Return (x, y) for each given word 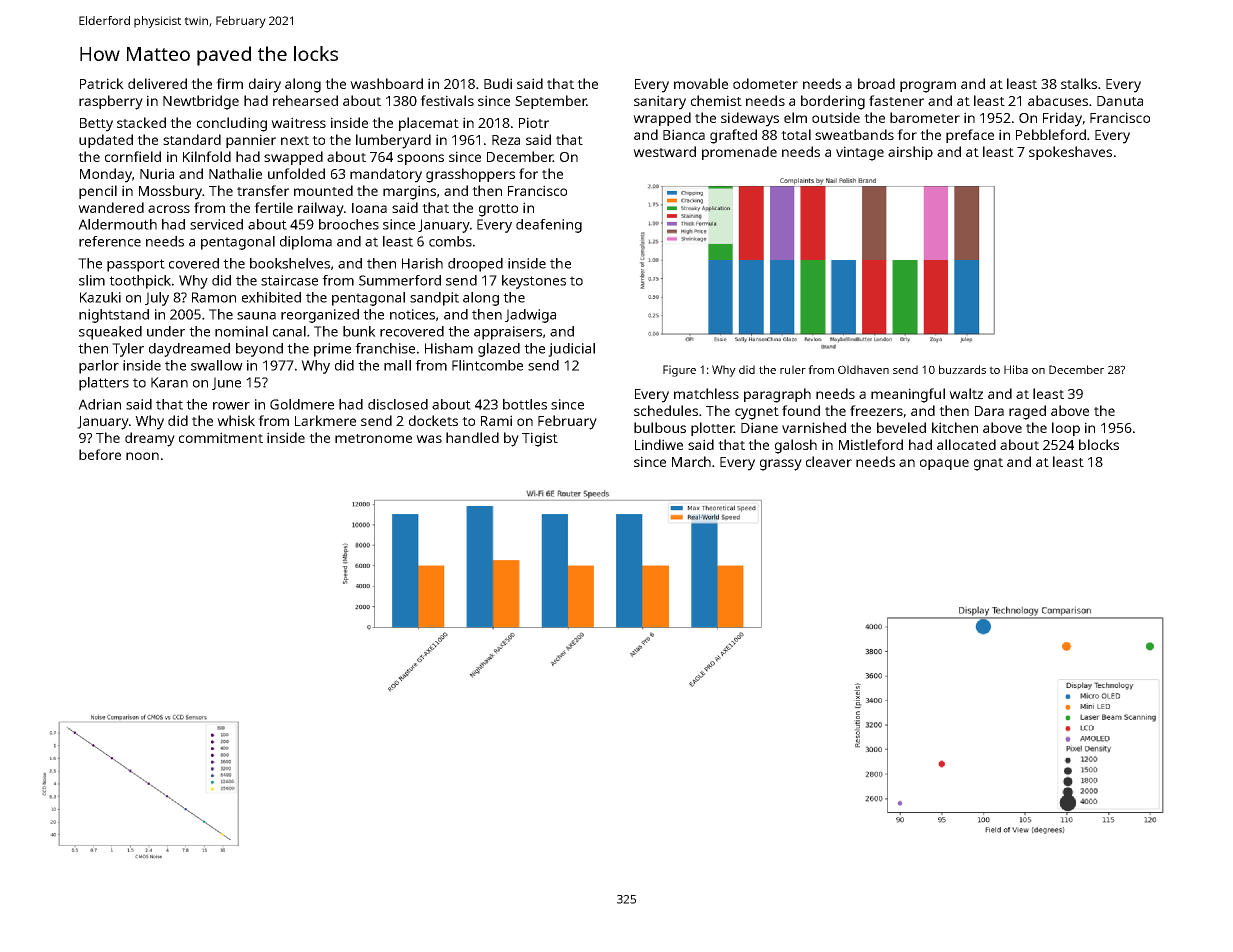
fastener (896, 100)
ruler (793, 369)
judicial (571, 350)
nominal (241, 331)
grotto (498, 210)
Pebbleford (1051, 134)
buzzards (962, 369)
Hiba (1016, 369)
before (100, 454)
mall (397, 365)
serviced (216, 224)
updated (106, 141)
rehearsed (305, 100)
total (796, 134)
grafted (733, 136)
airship (910, 153)
